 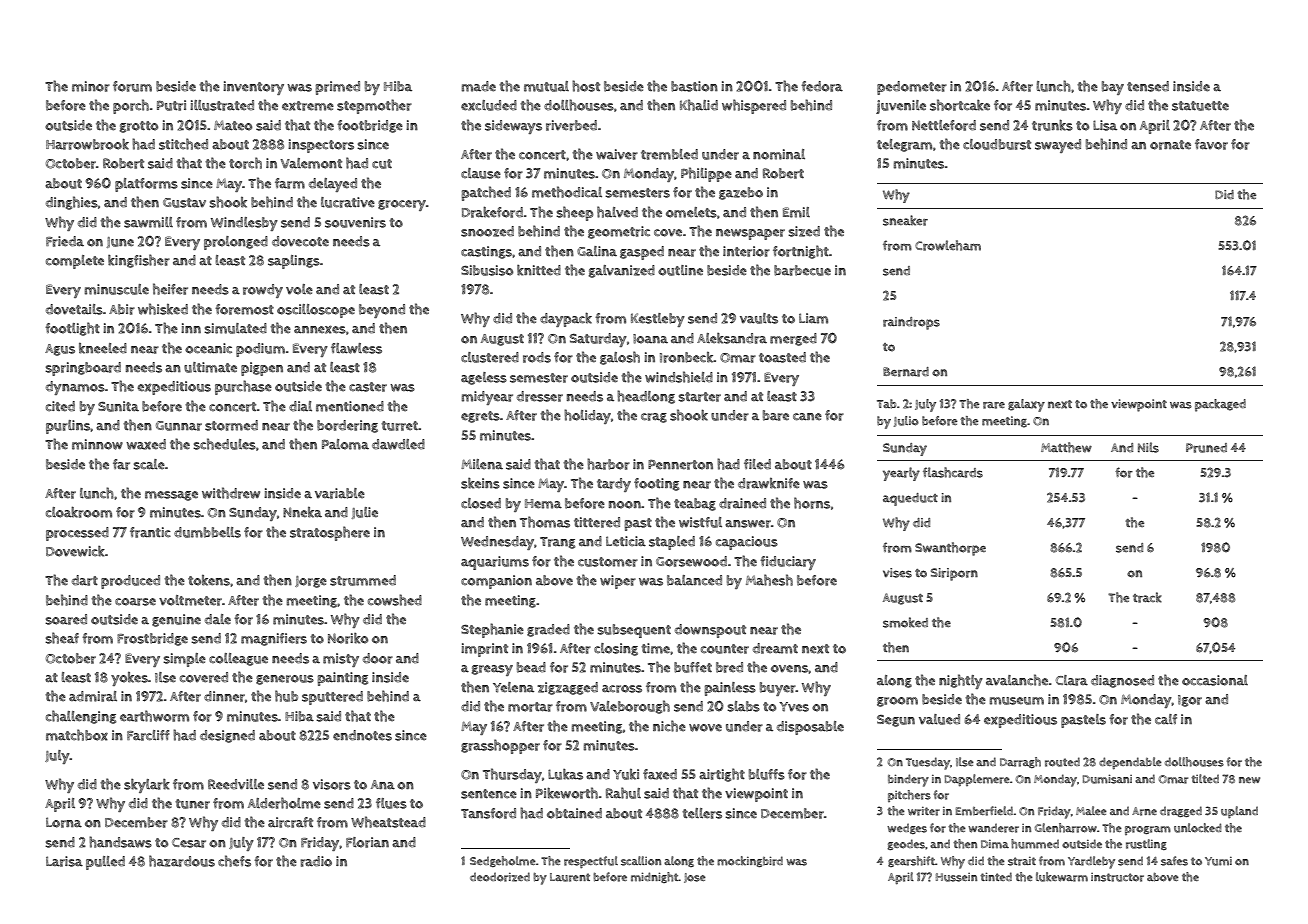 I want to click on wistful, so click(x=700, y=522).
